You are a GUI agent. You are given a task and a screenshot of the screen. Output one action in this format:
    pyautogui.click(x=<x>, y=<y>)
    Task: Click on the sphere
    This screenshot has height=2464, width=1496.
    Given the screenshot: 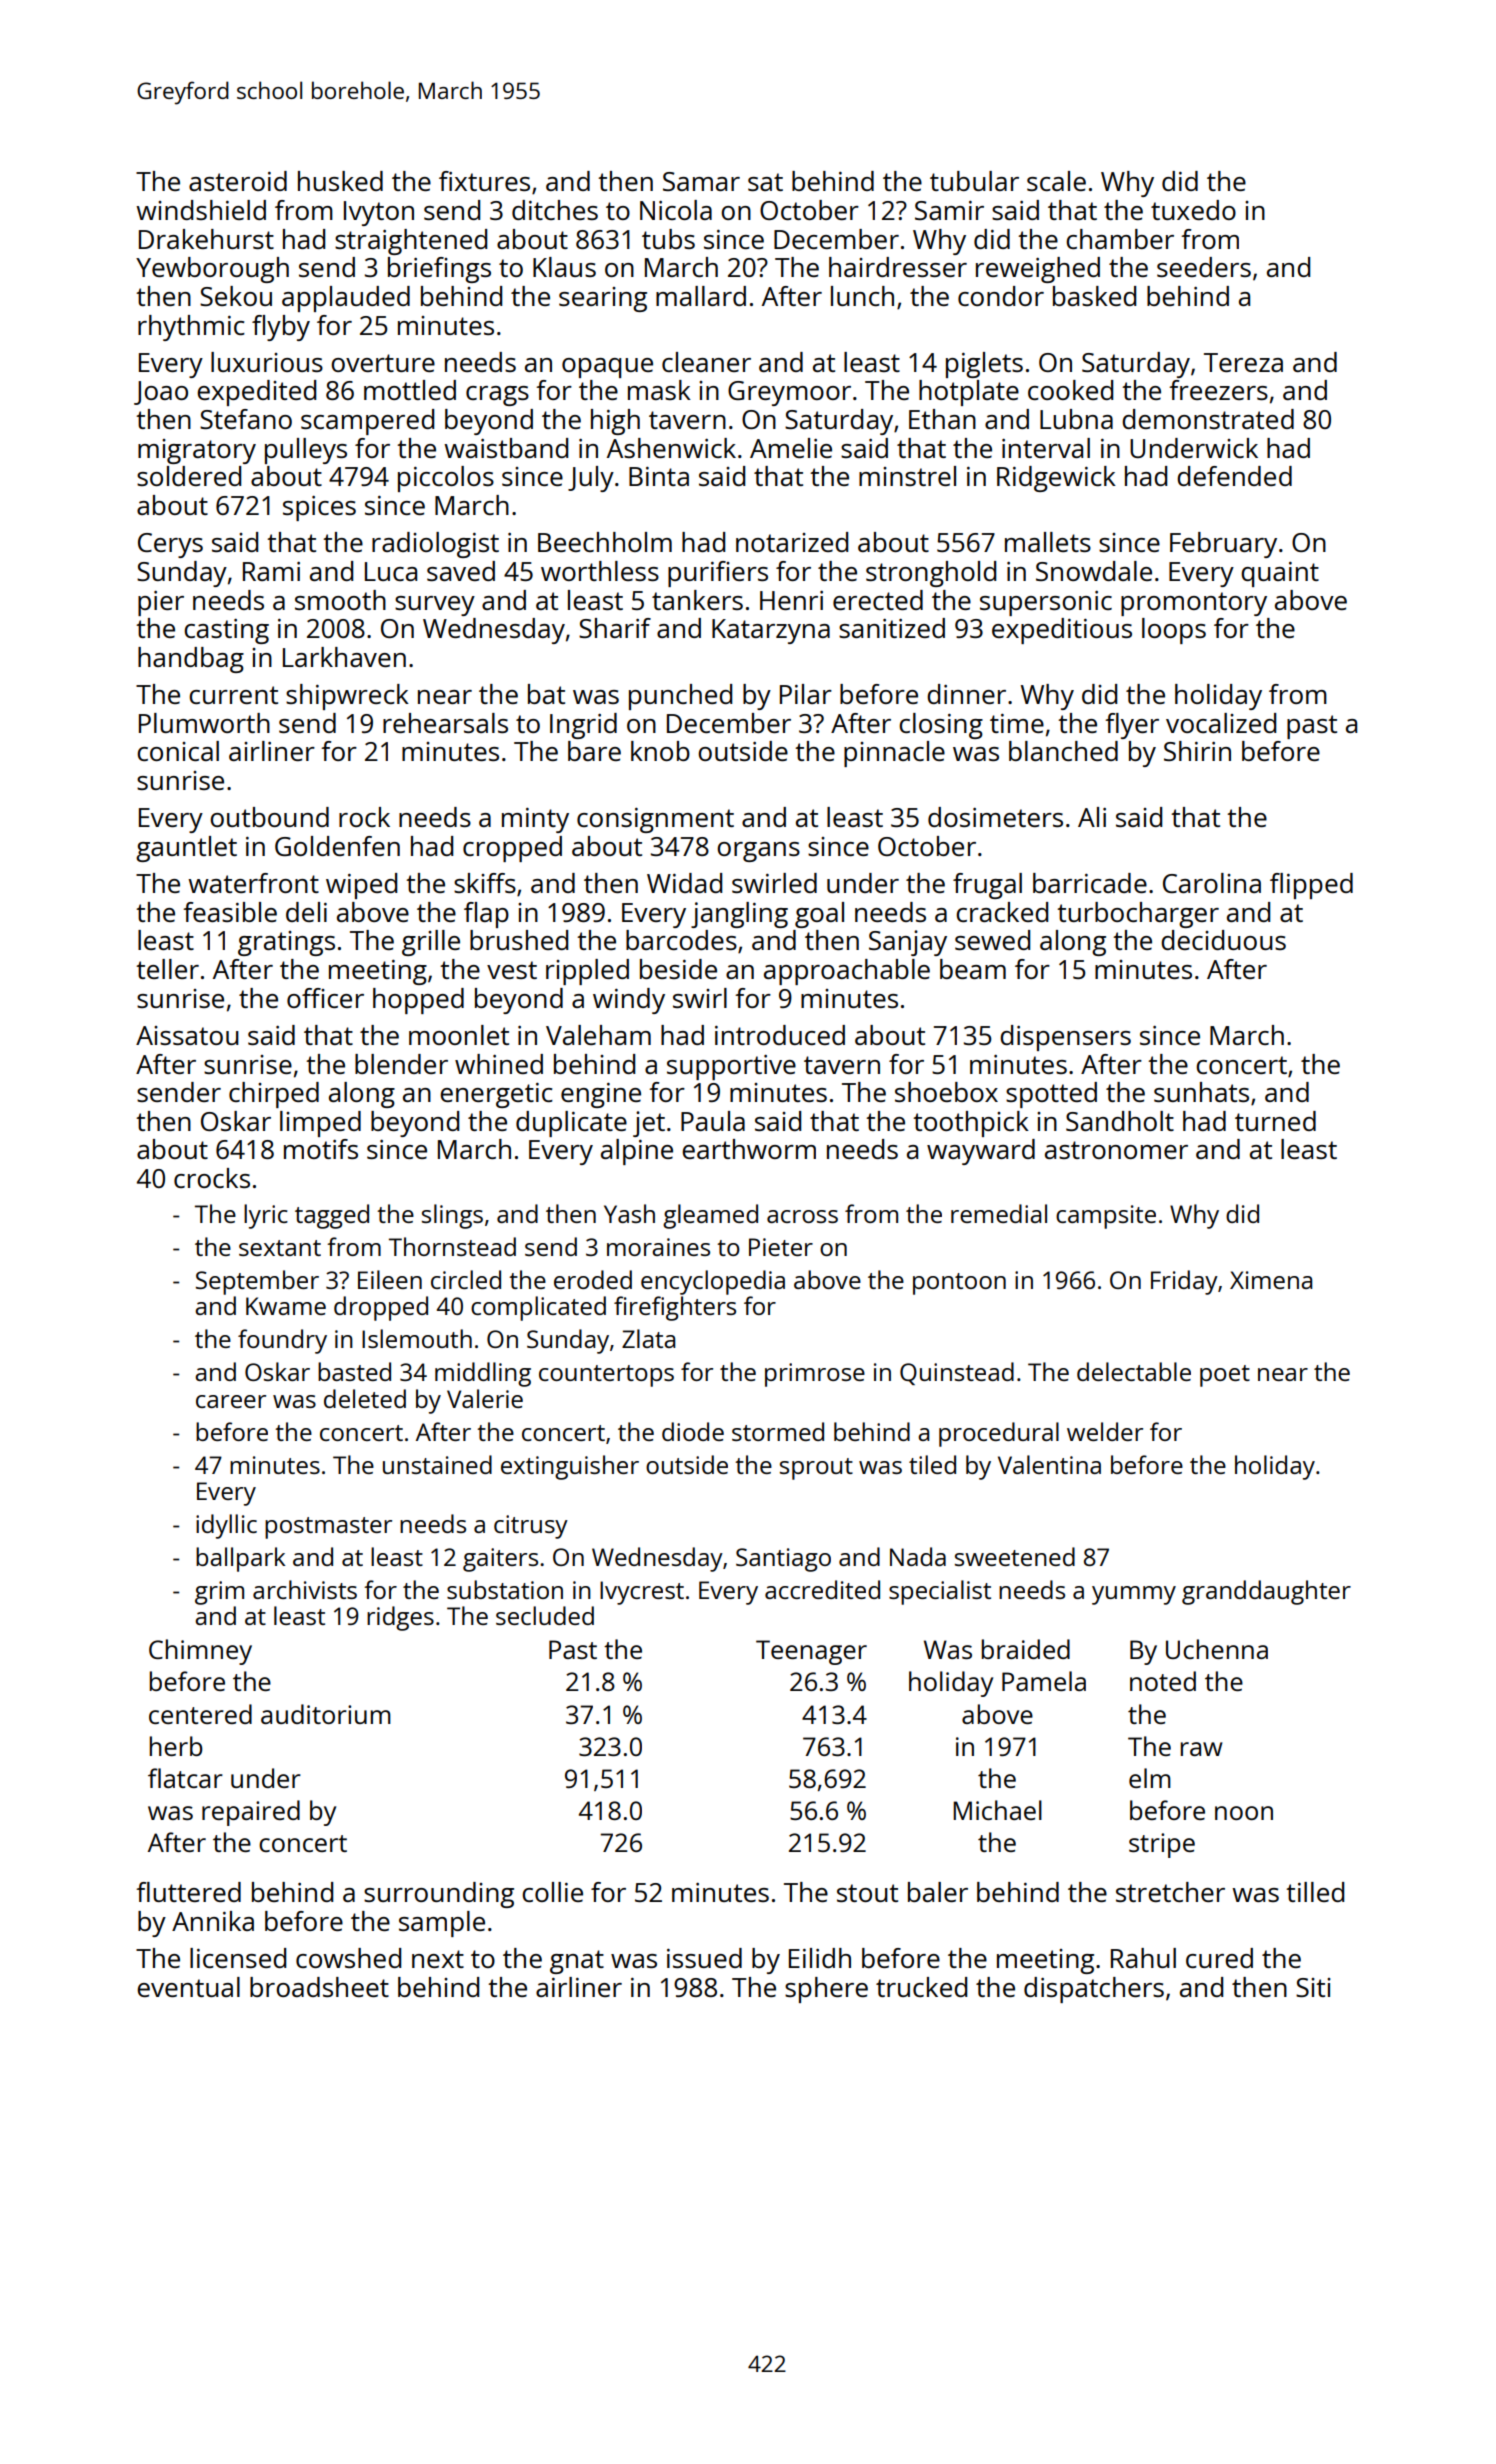 What is the action you would take?
    pyautogui.click(x=826, y=1990)
